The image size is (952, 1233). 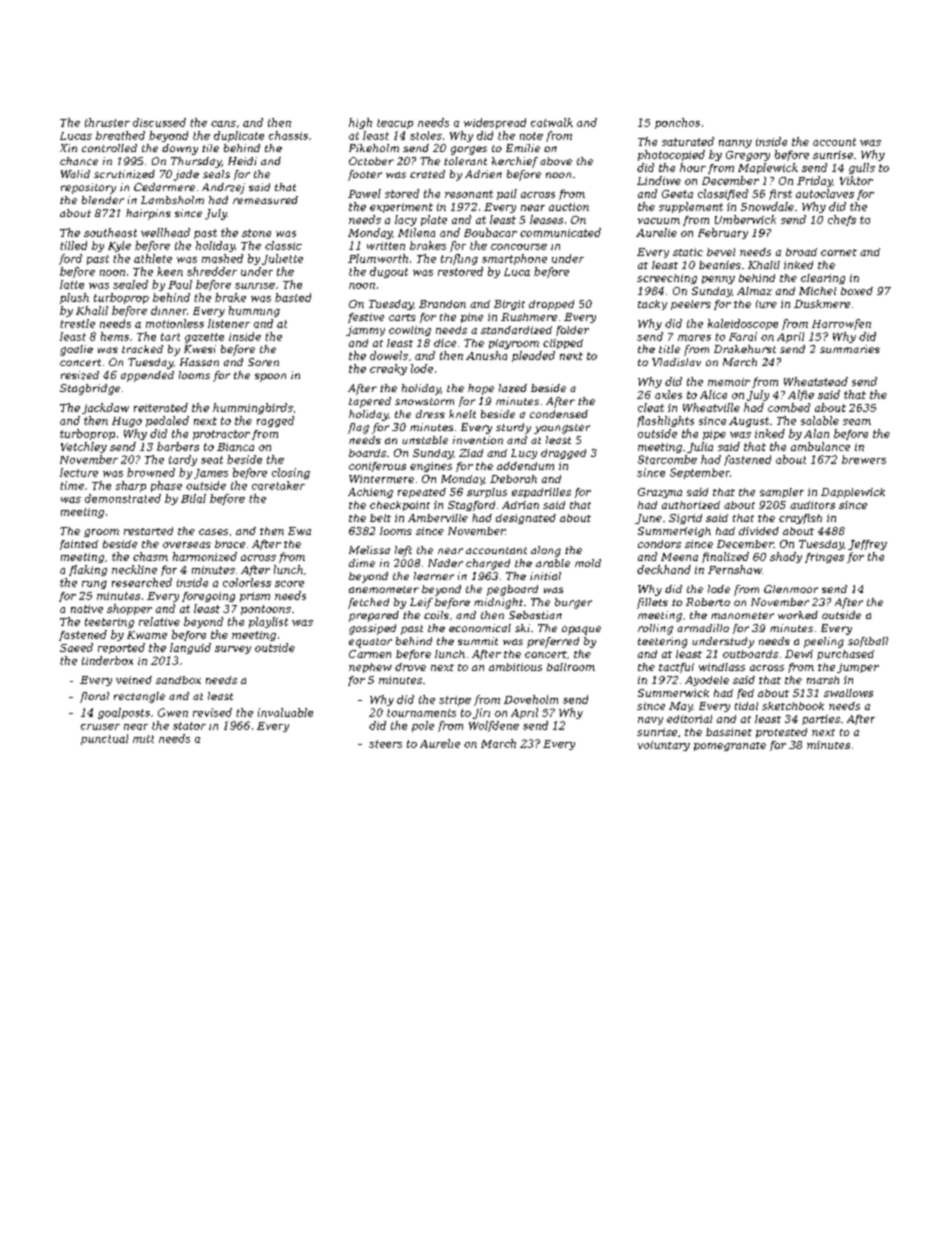 I want to click on sampler, so click(x=782, y=493).
